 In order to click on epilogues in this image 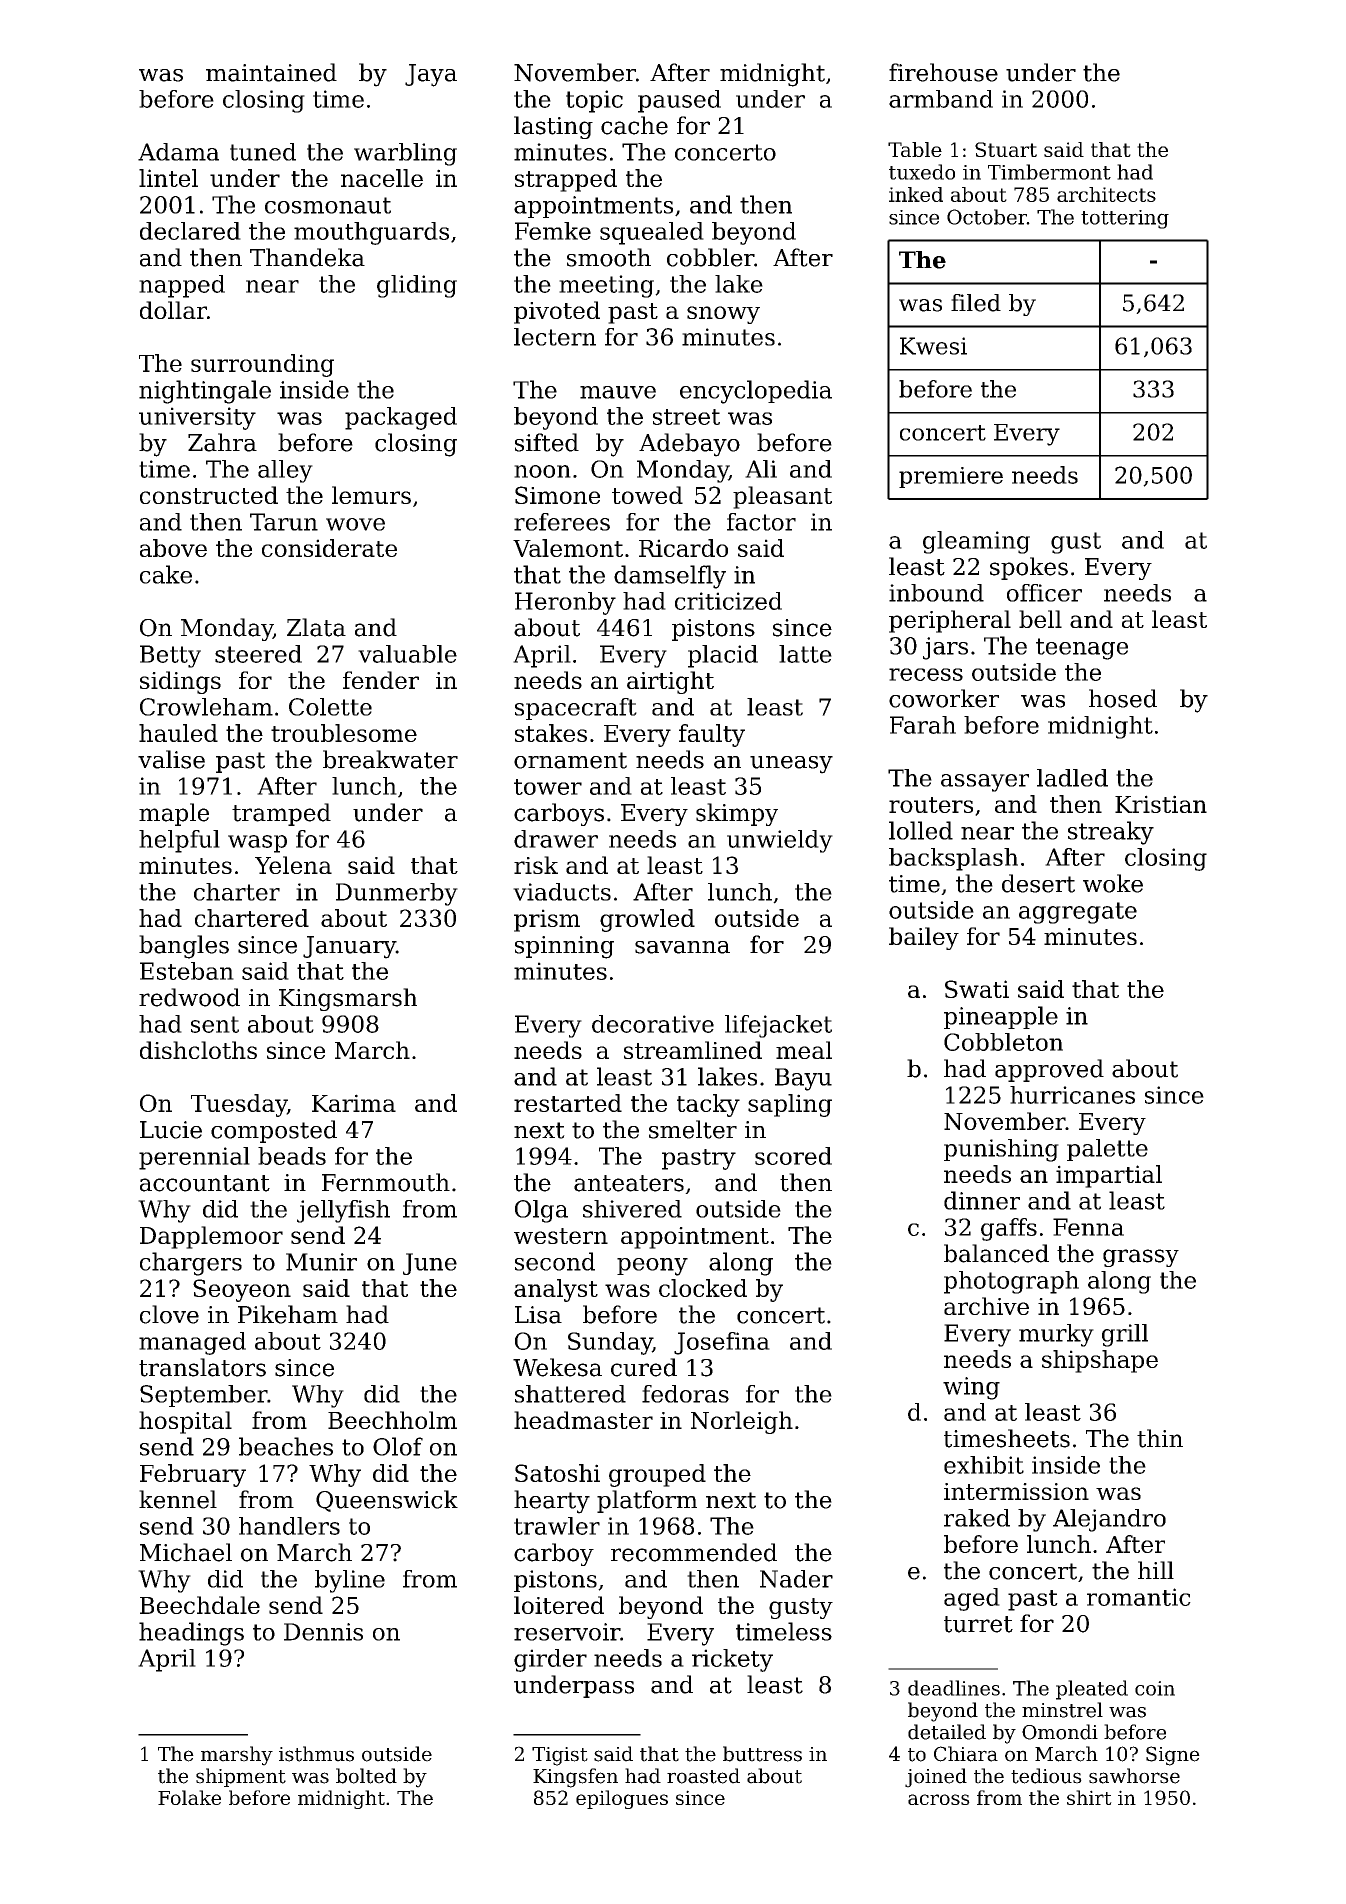, I will do `click(622, 1799)`.
